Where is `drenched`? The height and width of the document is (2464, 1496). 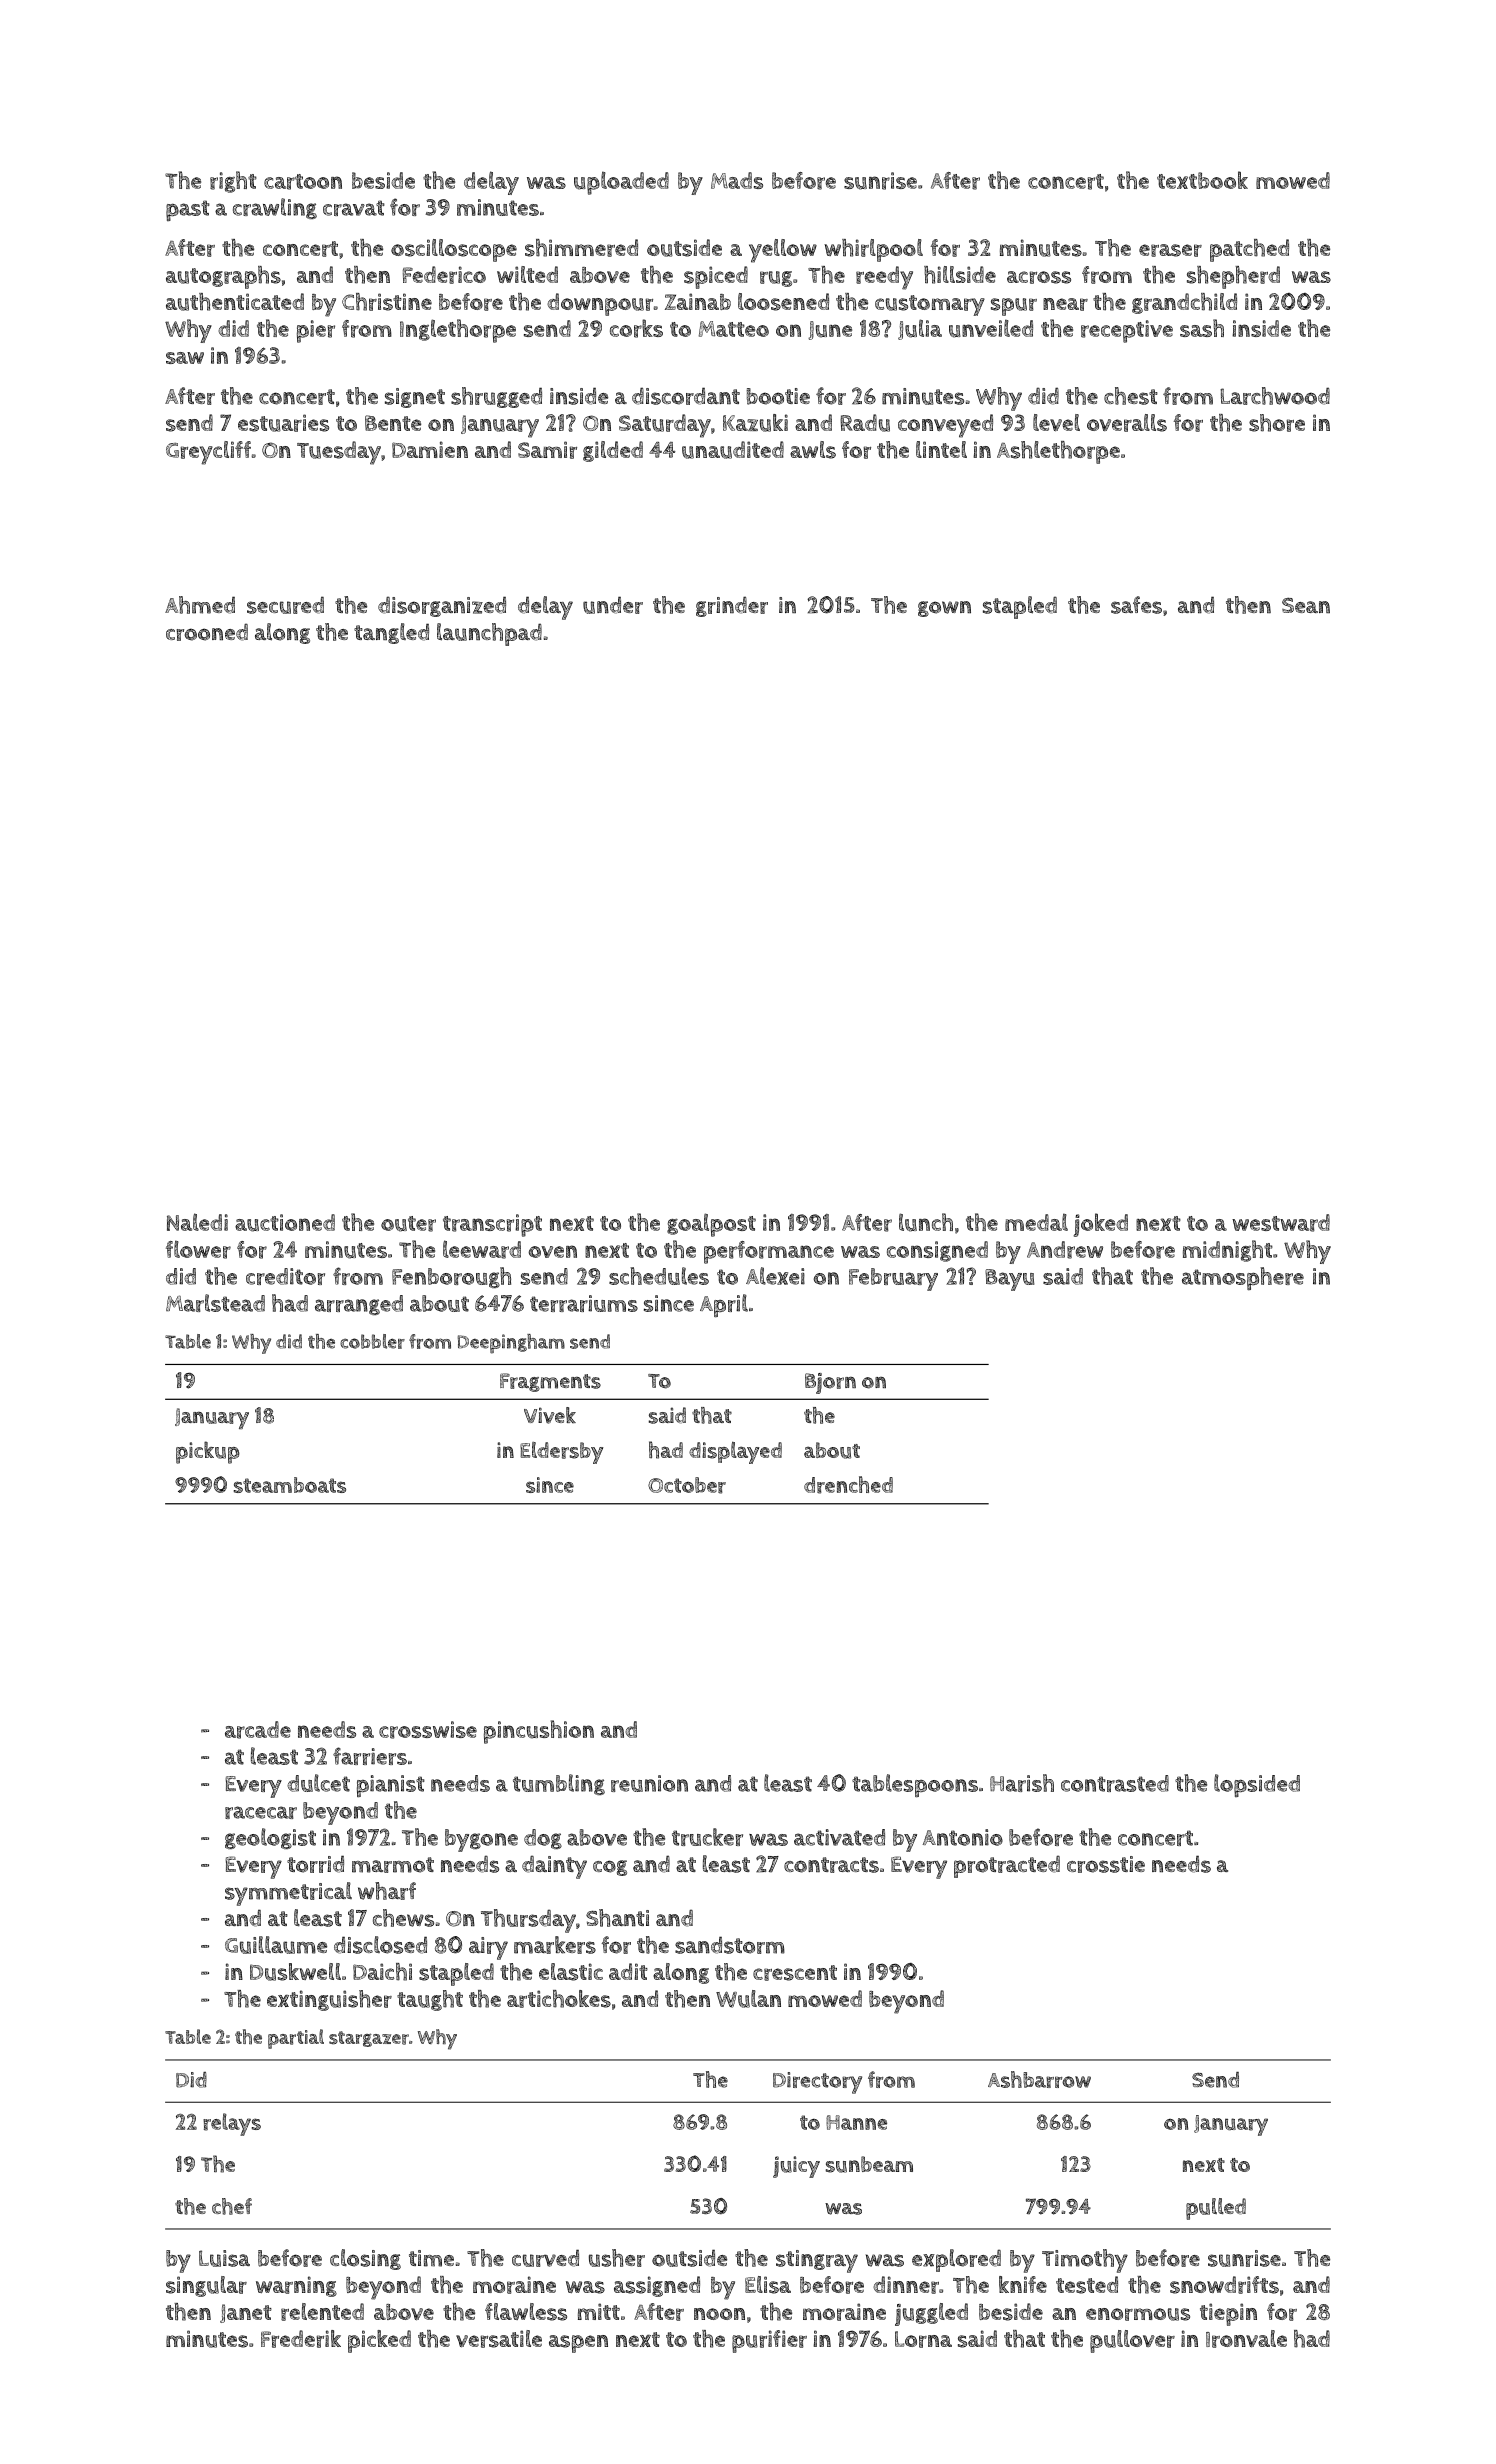 drenched is located at coordinates (848, 1485).
